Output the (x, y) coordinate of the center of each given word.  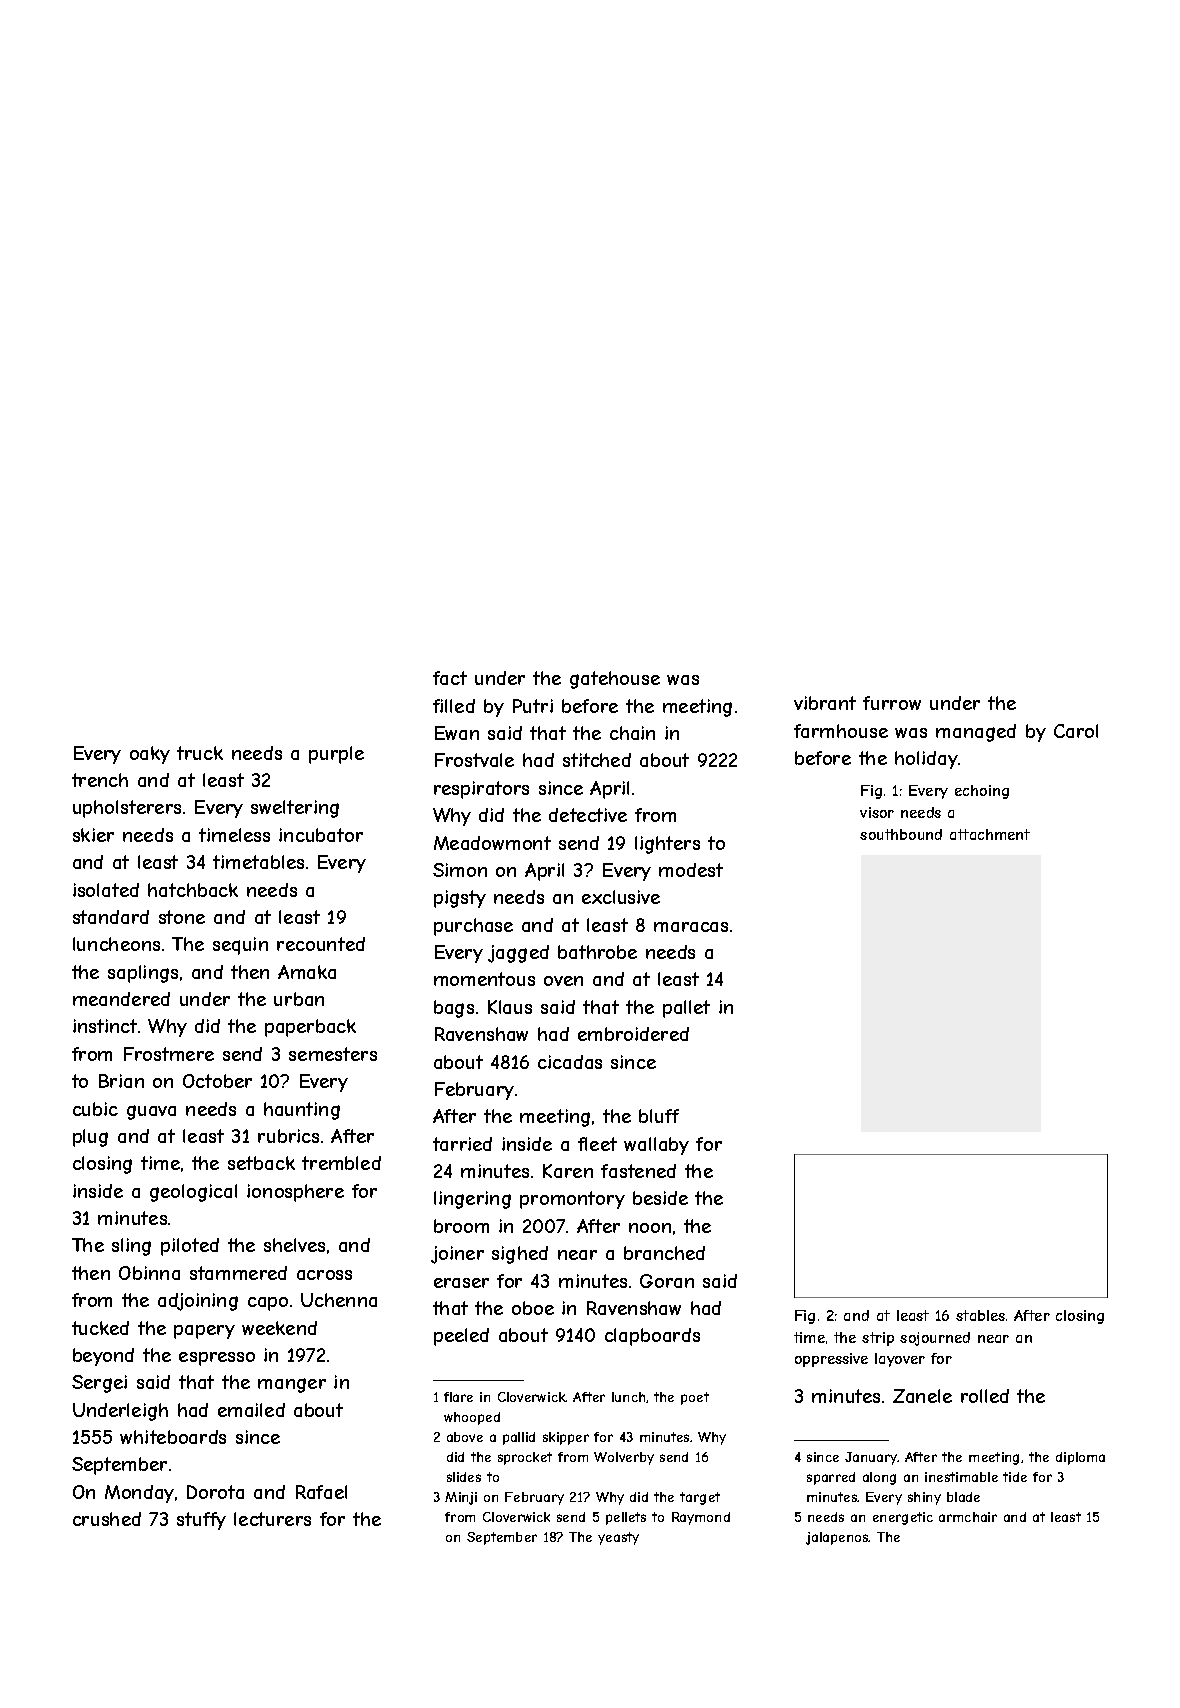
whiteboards (173, 1437)
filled (454, 706)
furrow (892, 703)
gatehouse (615, 680)
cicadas (570, 1062)
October (217, 1081)
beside (660, 1198)
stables (980, 1315)
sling (131, 1247)
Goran (667, 1281)
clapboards (652, 1337)
